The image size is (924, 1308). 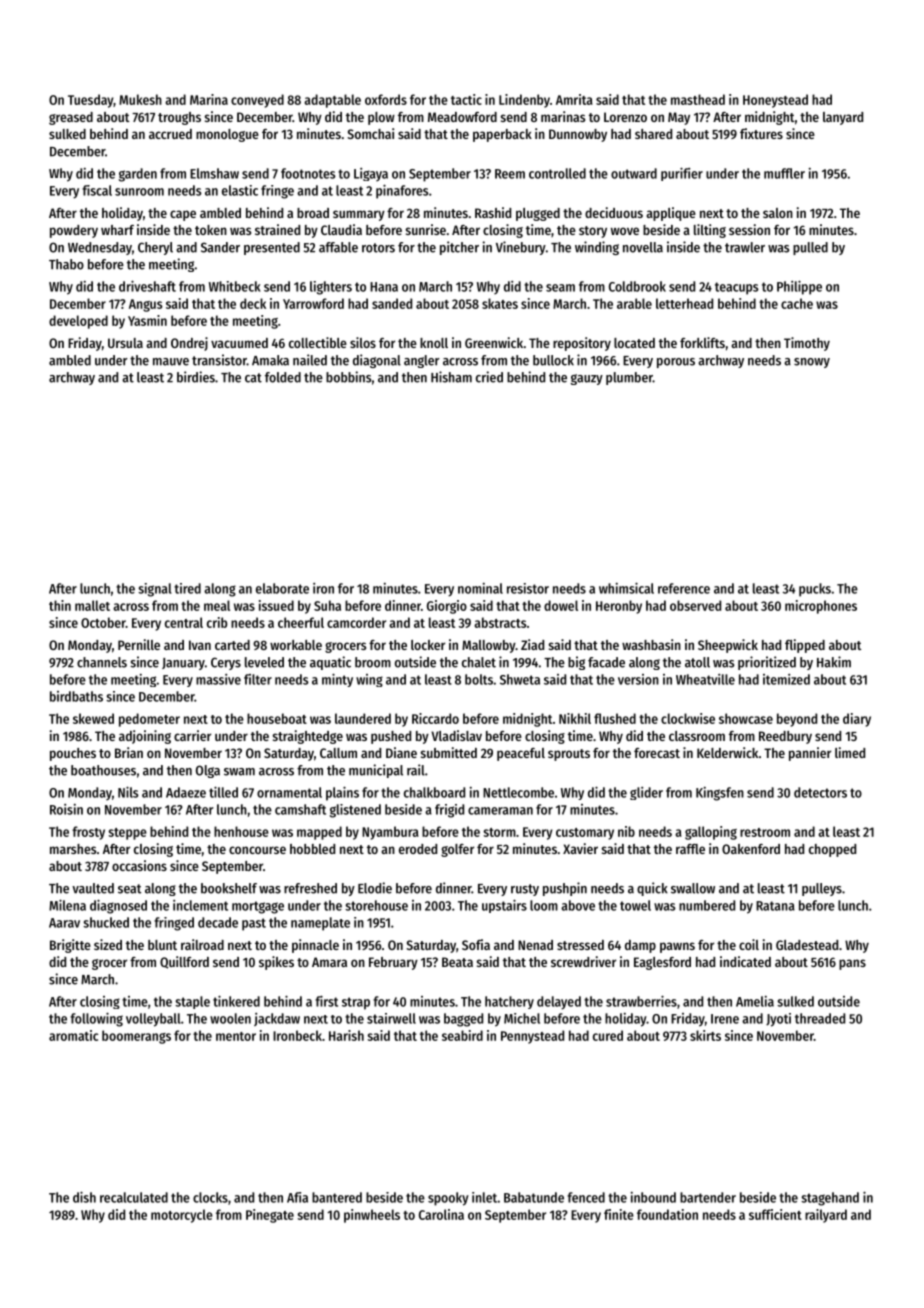 What do you see at coordinates (270, 1216) in the screenshot?
I see `Pinegate` at bounding box center [270, 1216].
